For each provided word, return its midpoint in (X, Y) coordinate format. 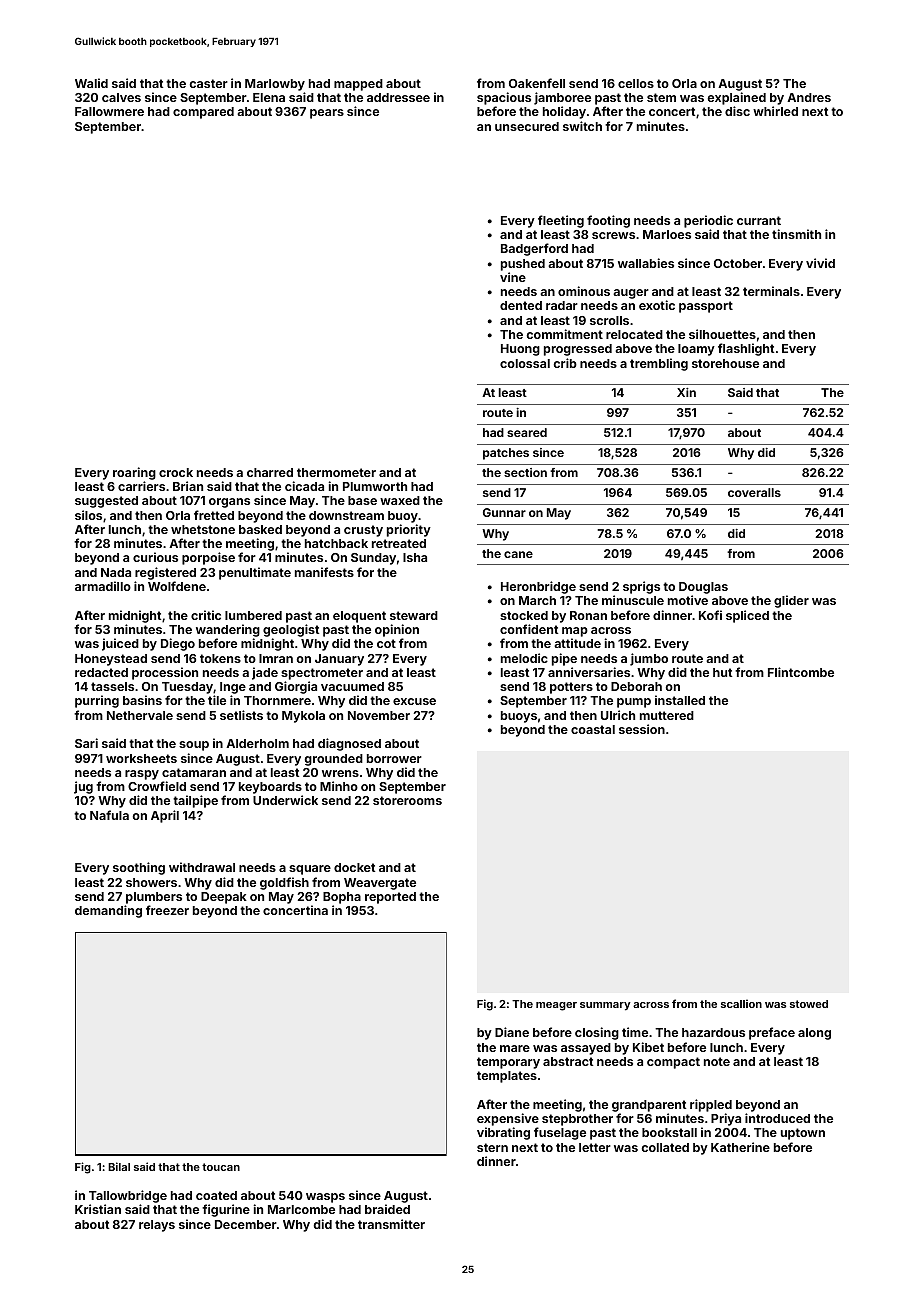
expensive (508, 1119)
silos (88, 515)
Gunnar (504, 512)
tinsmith (796, 234)
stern (492, 1147)
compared (203, 113)
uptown (803, 1134)
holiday (564, 112)
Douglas (703, 588)
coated (216, 1195)
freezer (167, 910)
